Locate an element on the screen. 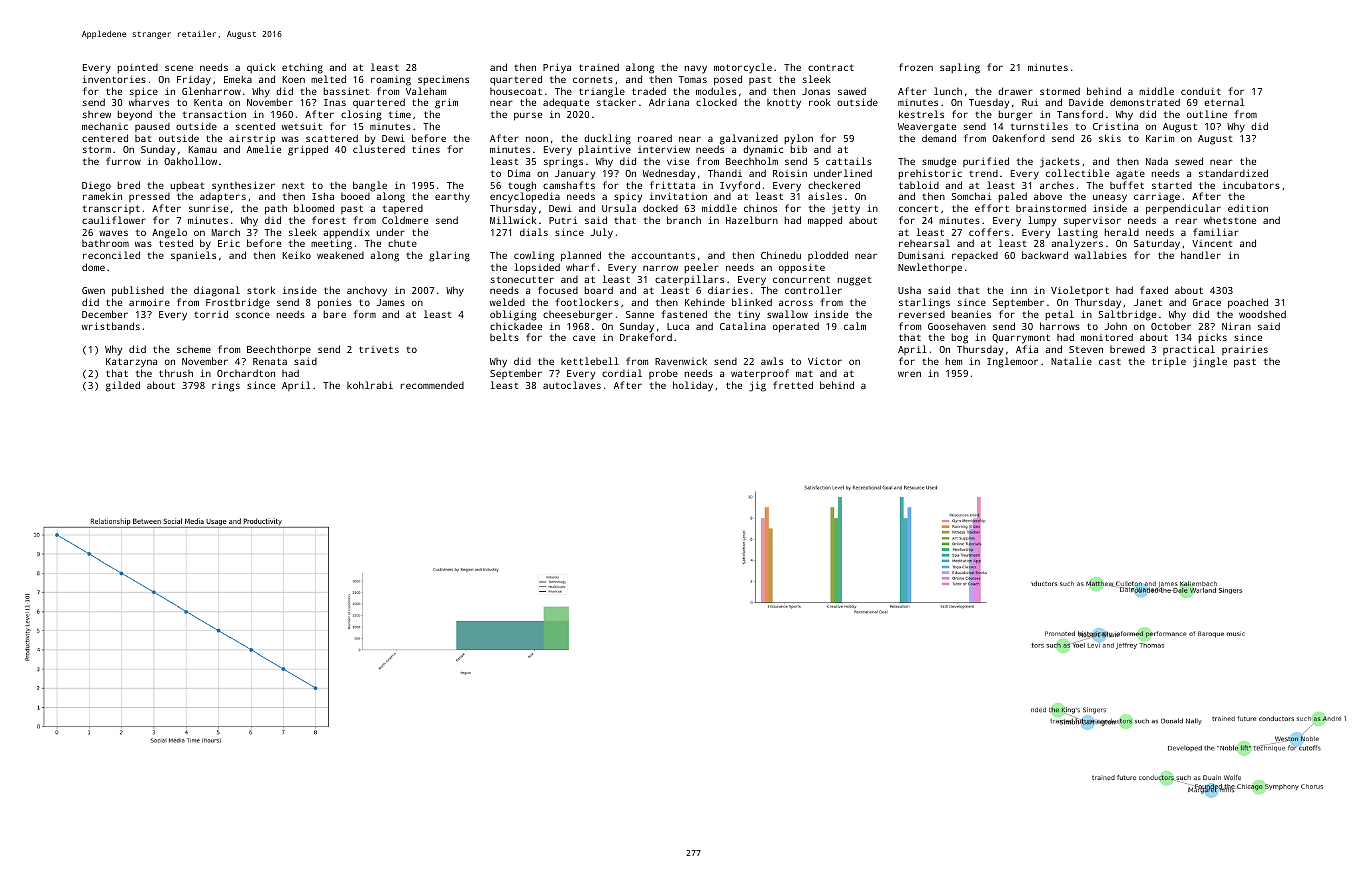  autoclaves is located at coordinates (572, 385).
